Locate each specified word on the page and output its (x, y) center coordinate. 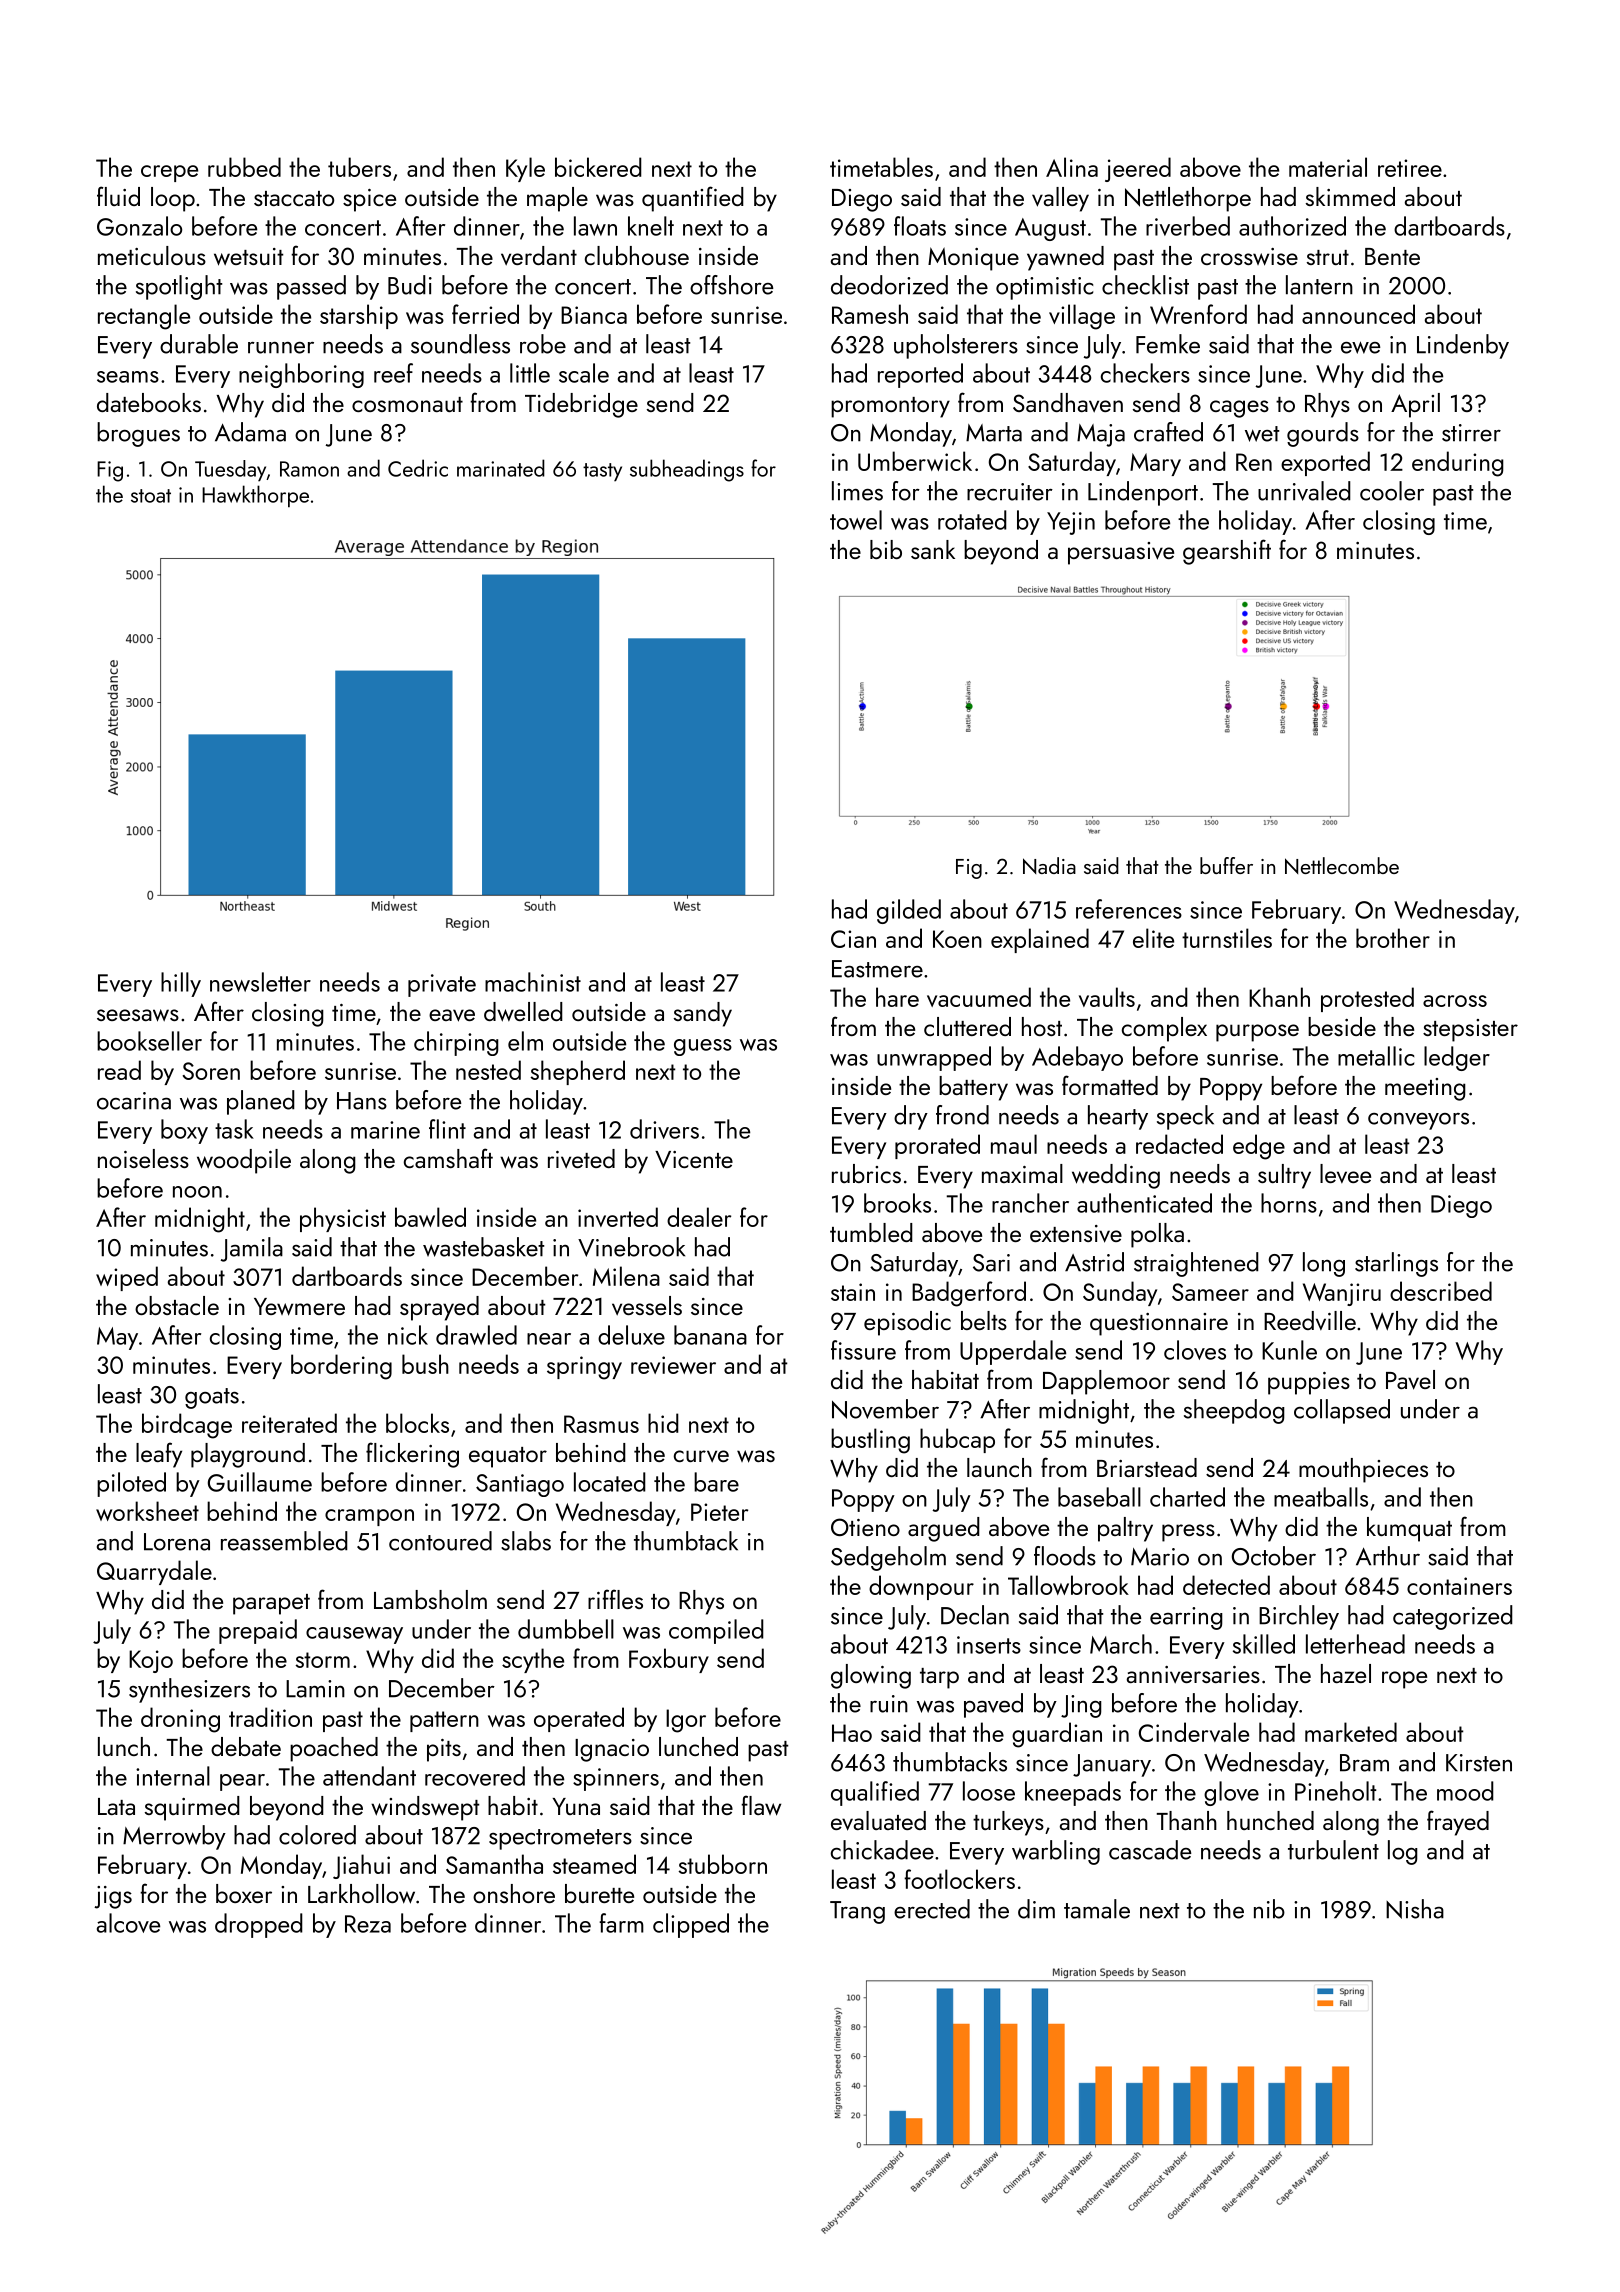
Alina (1072, 167)
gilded (909, 911)
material (1328, 167)
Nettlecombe (1342, 865)
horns (1289, 1203)
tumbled (871, 1232)
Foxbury (669, 1660)
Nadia (1049, 865)
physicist (343, 1219)
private (442, 985)
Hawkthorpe (255, 496)
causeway (354, 1635)
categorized (1453, 1617)
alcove (128, 1923)
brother (1393, 938)
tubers (359, 167)
